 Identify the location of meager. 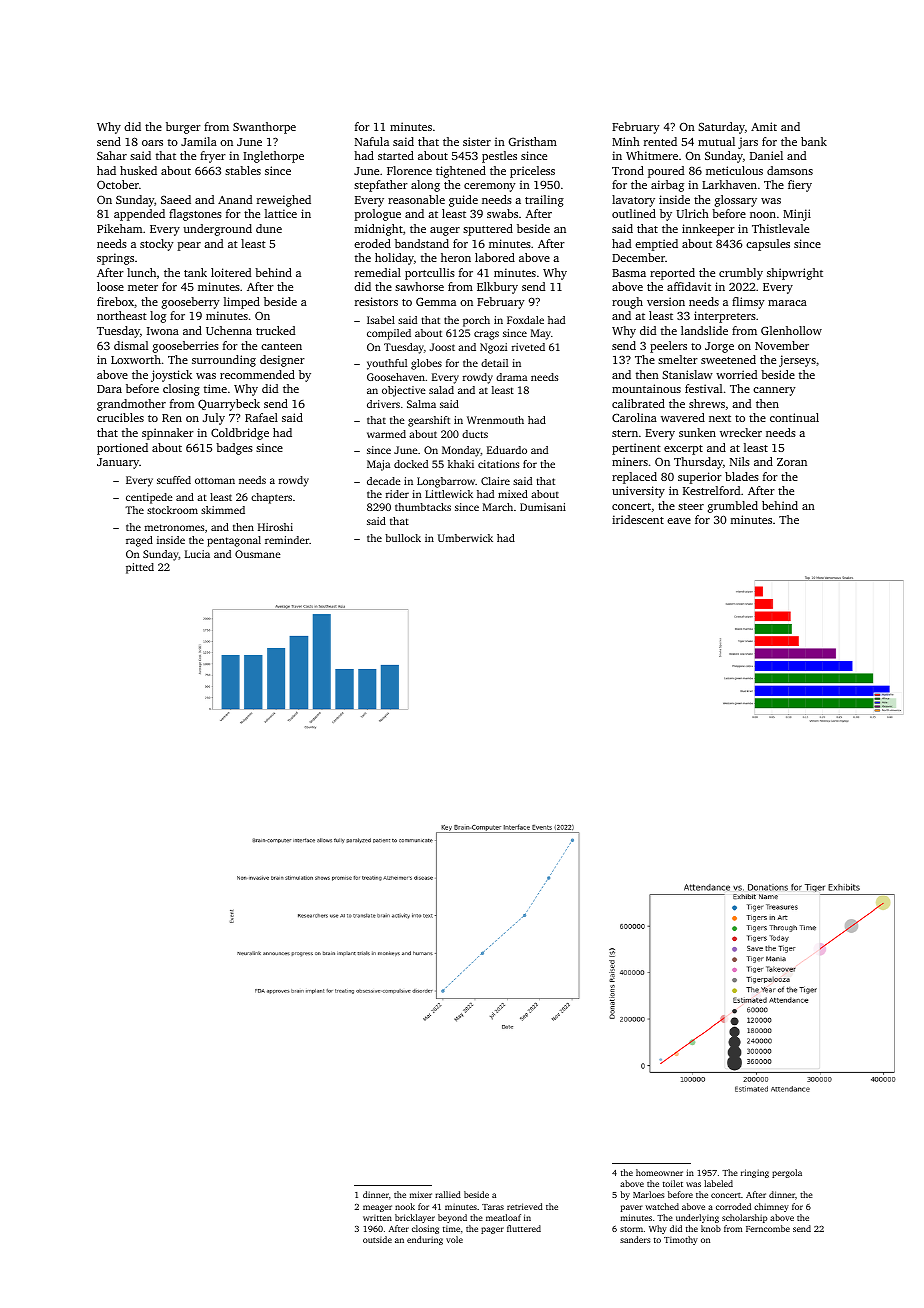
(377, 1208).
